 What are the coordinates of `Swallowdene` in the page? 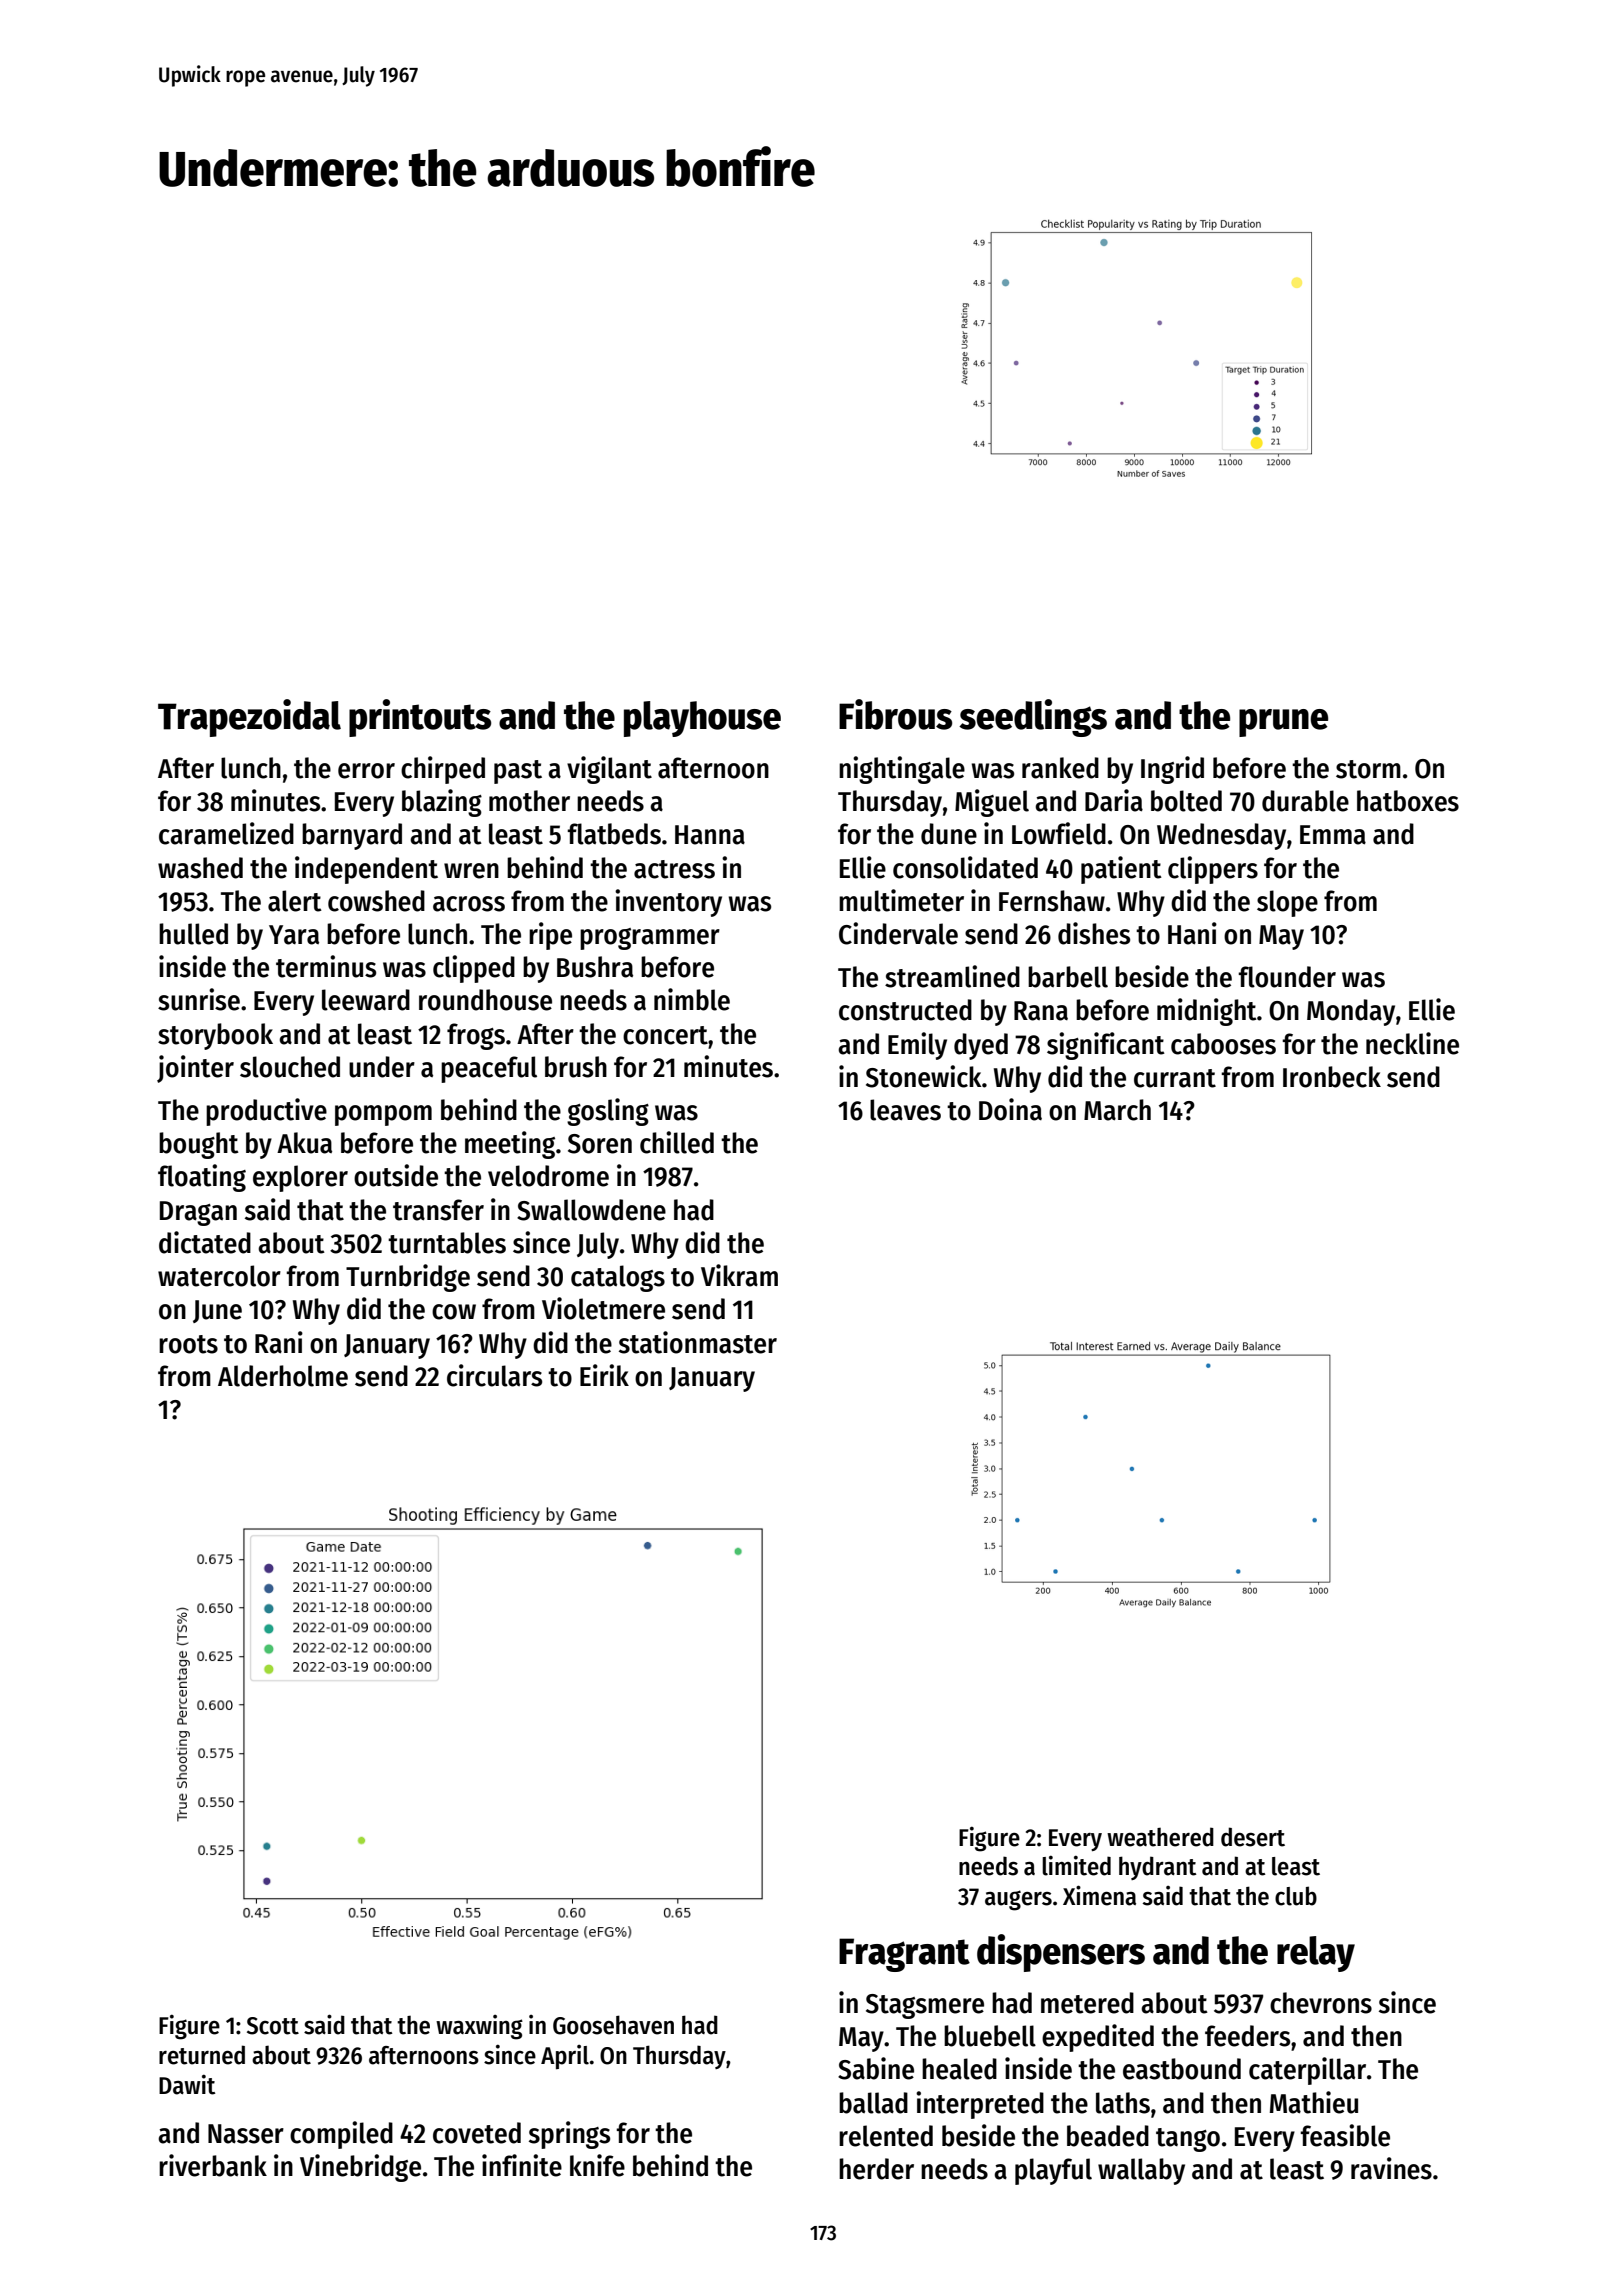 It's located at (591, 1210).
